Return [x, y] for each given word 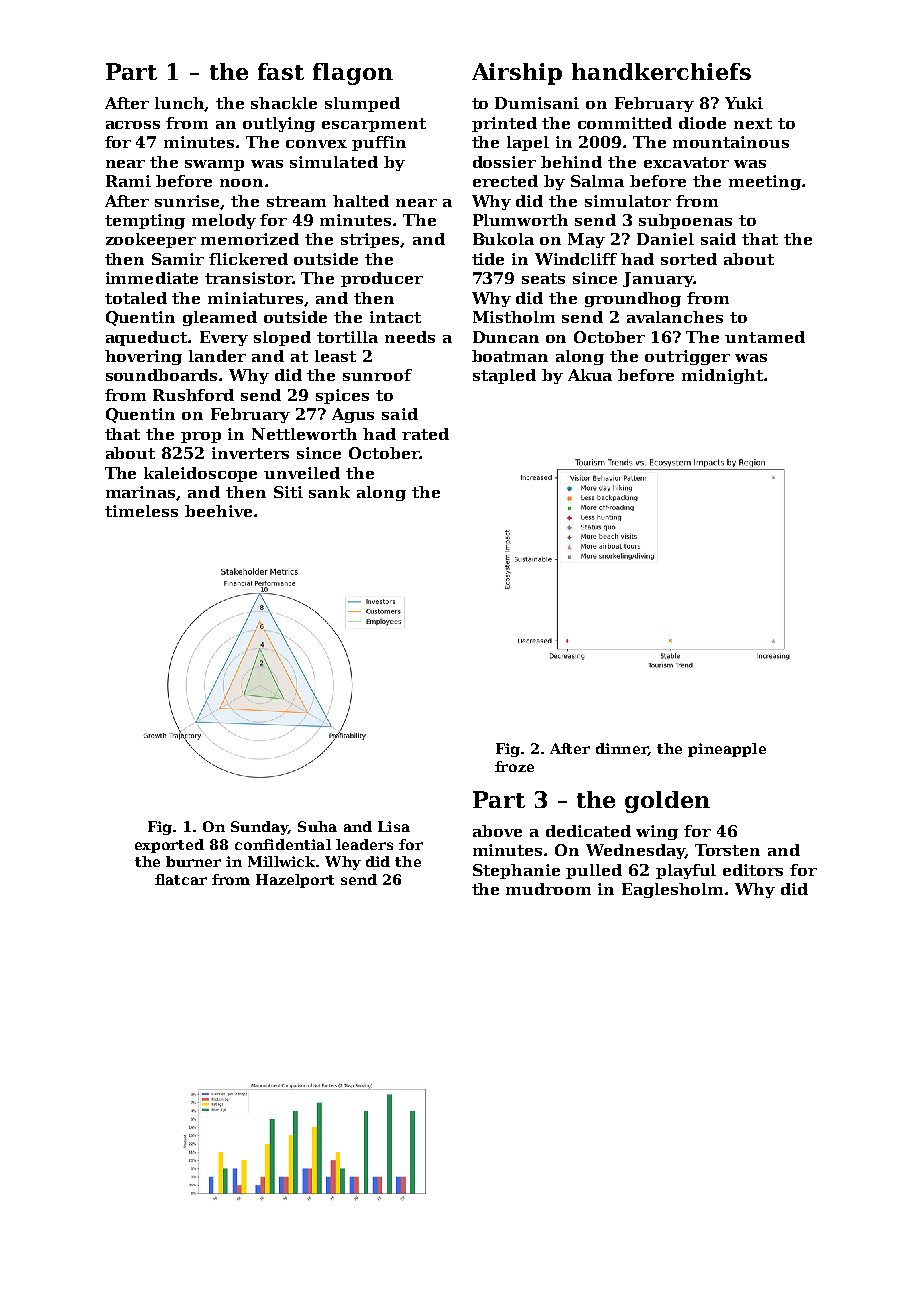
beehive [218, 511]
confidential [283, 844]
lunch [180, 104]
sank [329, 492]
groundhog [633, 299]
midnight [722, 376]
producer [382, 279]
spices [342, 396]
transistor [249, 278]
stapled [504, 376]
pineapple [727, 750]
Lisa [394, 826]
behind [571, 162]
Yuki [744, 103]
